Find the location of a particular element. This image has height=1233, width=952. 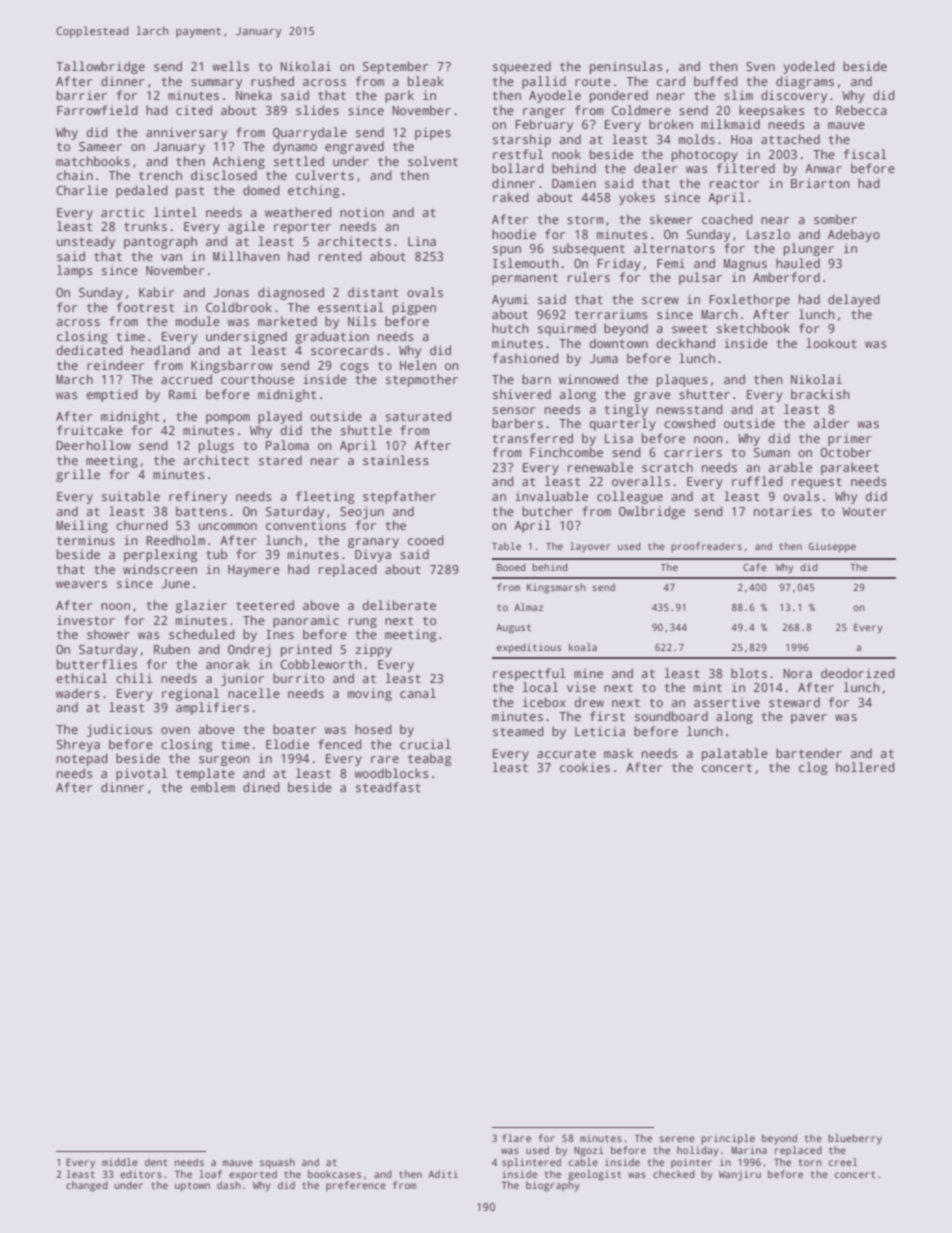

middle is located at coordinates (120, 1162).
